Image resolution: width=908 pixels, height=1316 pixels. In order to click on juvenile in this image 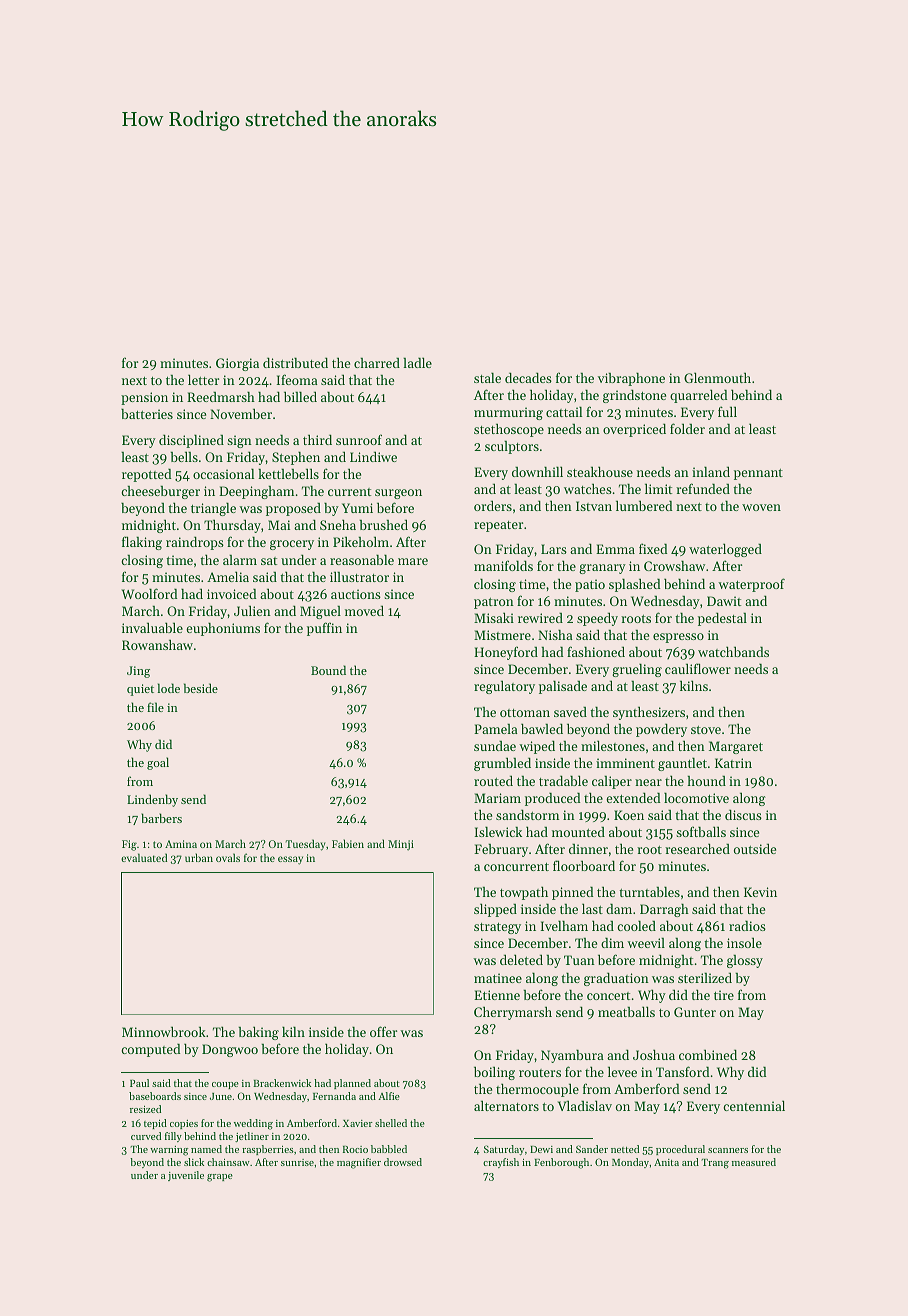, I will do `click(186, 1176)`.
